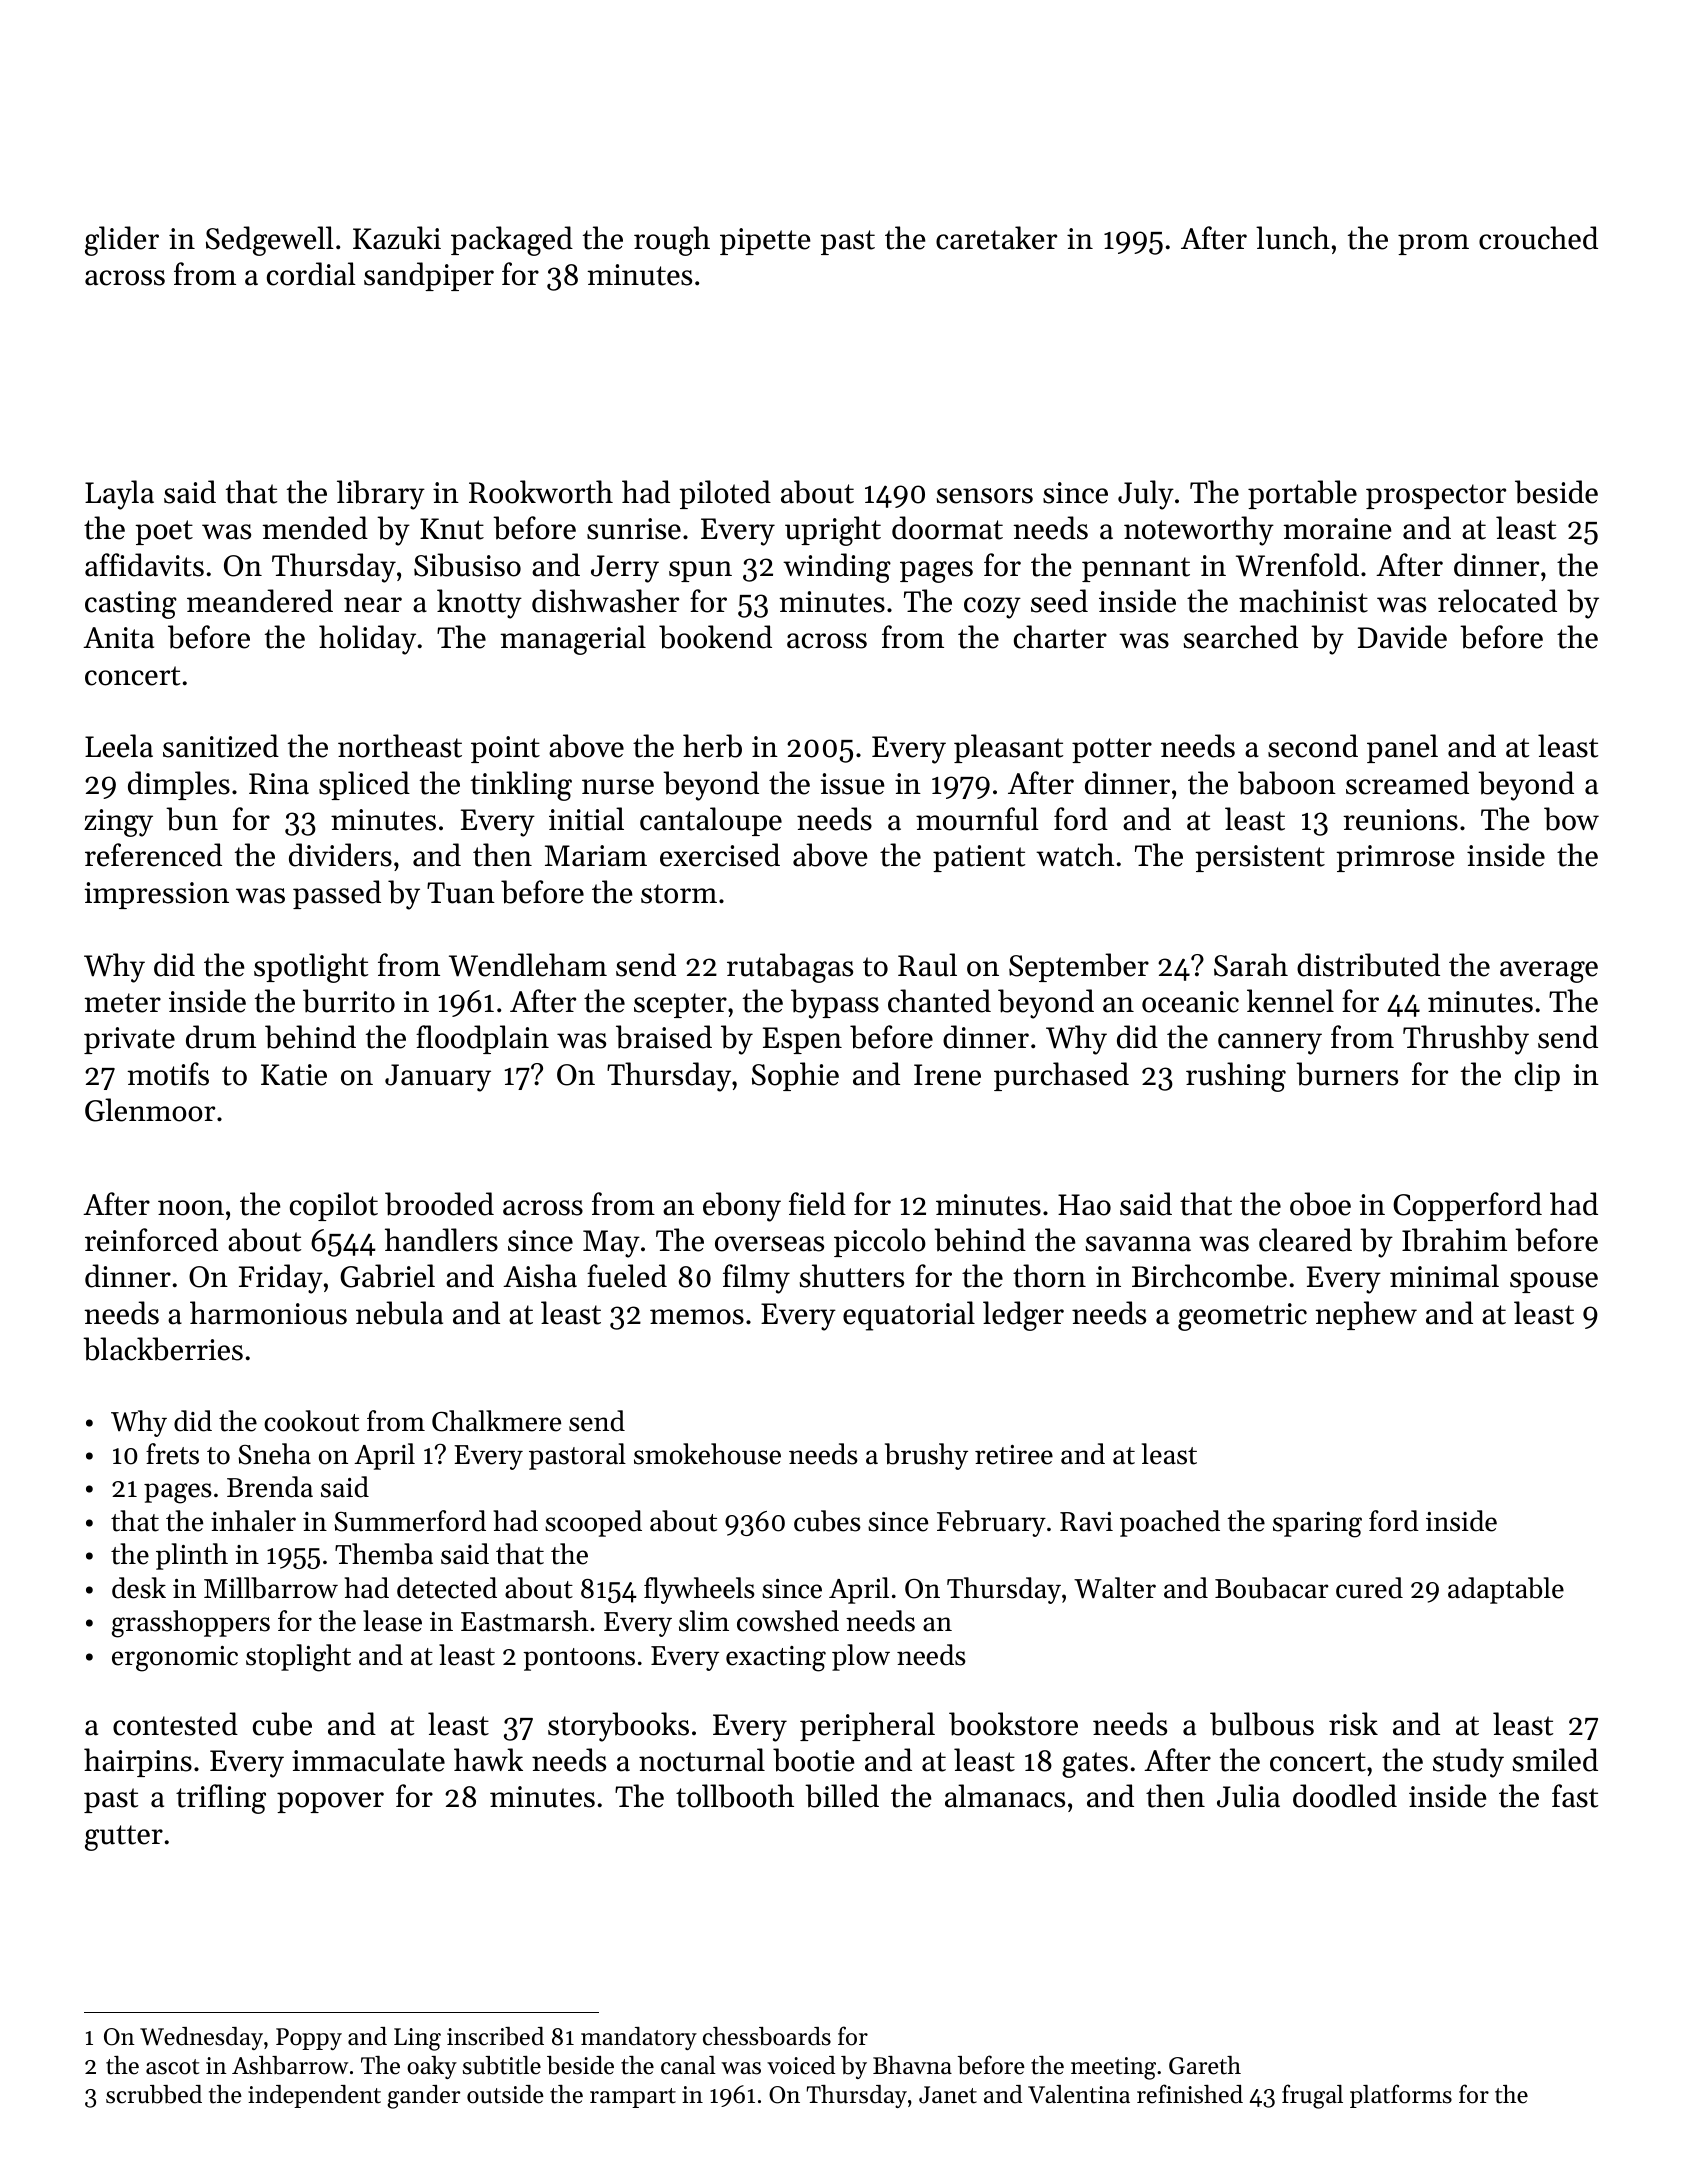 The height and width of the screenshot is (2178, 1683). I want to click on hairpins, so click(138, 1762).
